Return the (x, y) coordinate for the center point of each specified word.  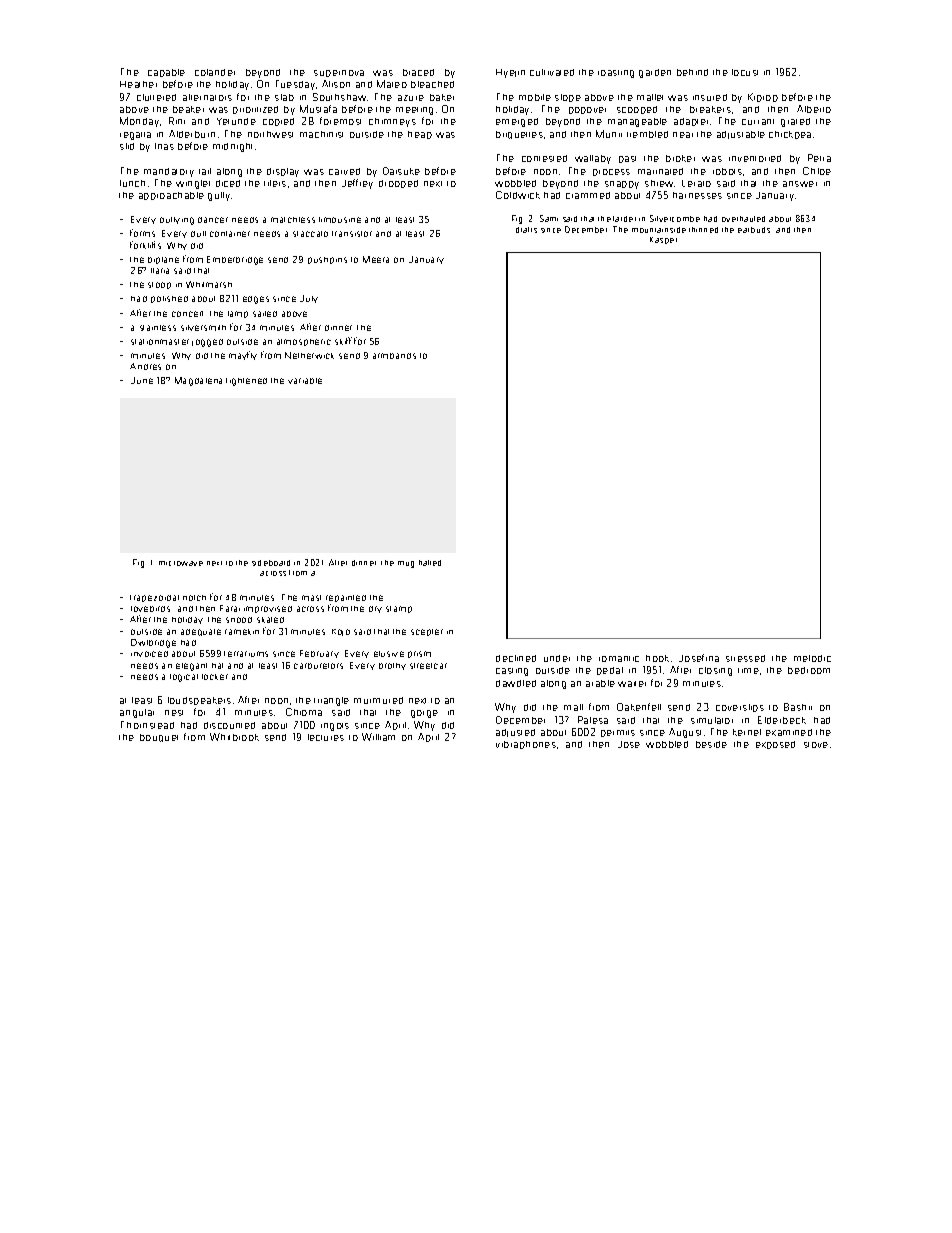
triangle (331, 701)
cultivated (552, 72)
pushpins (327, 260)
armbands (394, 356)
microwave (181, 563)
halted (430, 563)
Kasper (663, 240)
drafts (526, 230)
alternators (207, 97)
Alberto (814, 109)
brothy (392, 666)
